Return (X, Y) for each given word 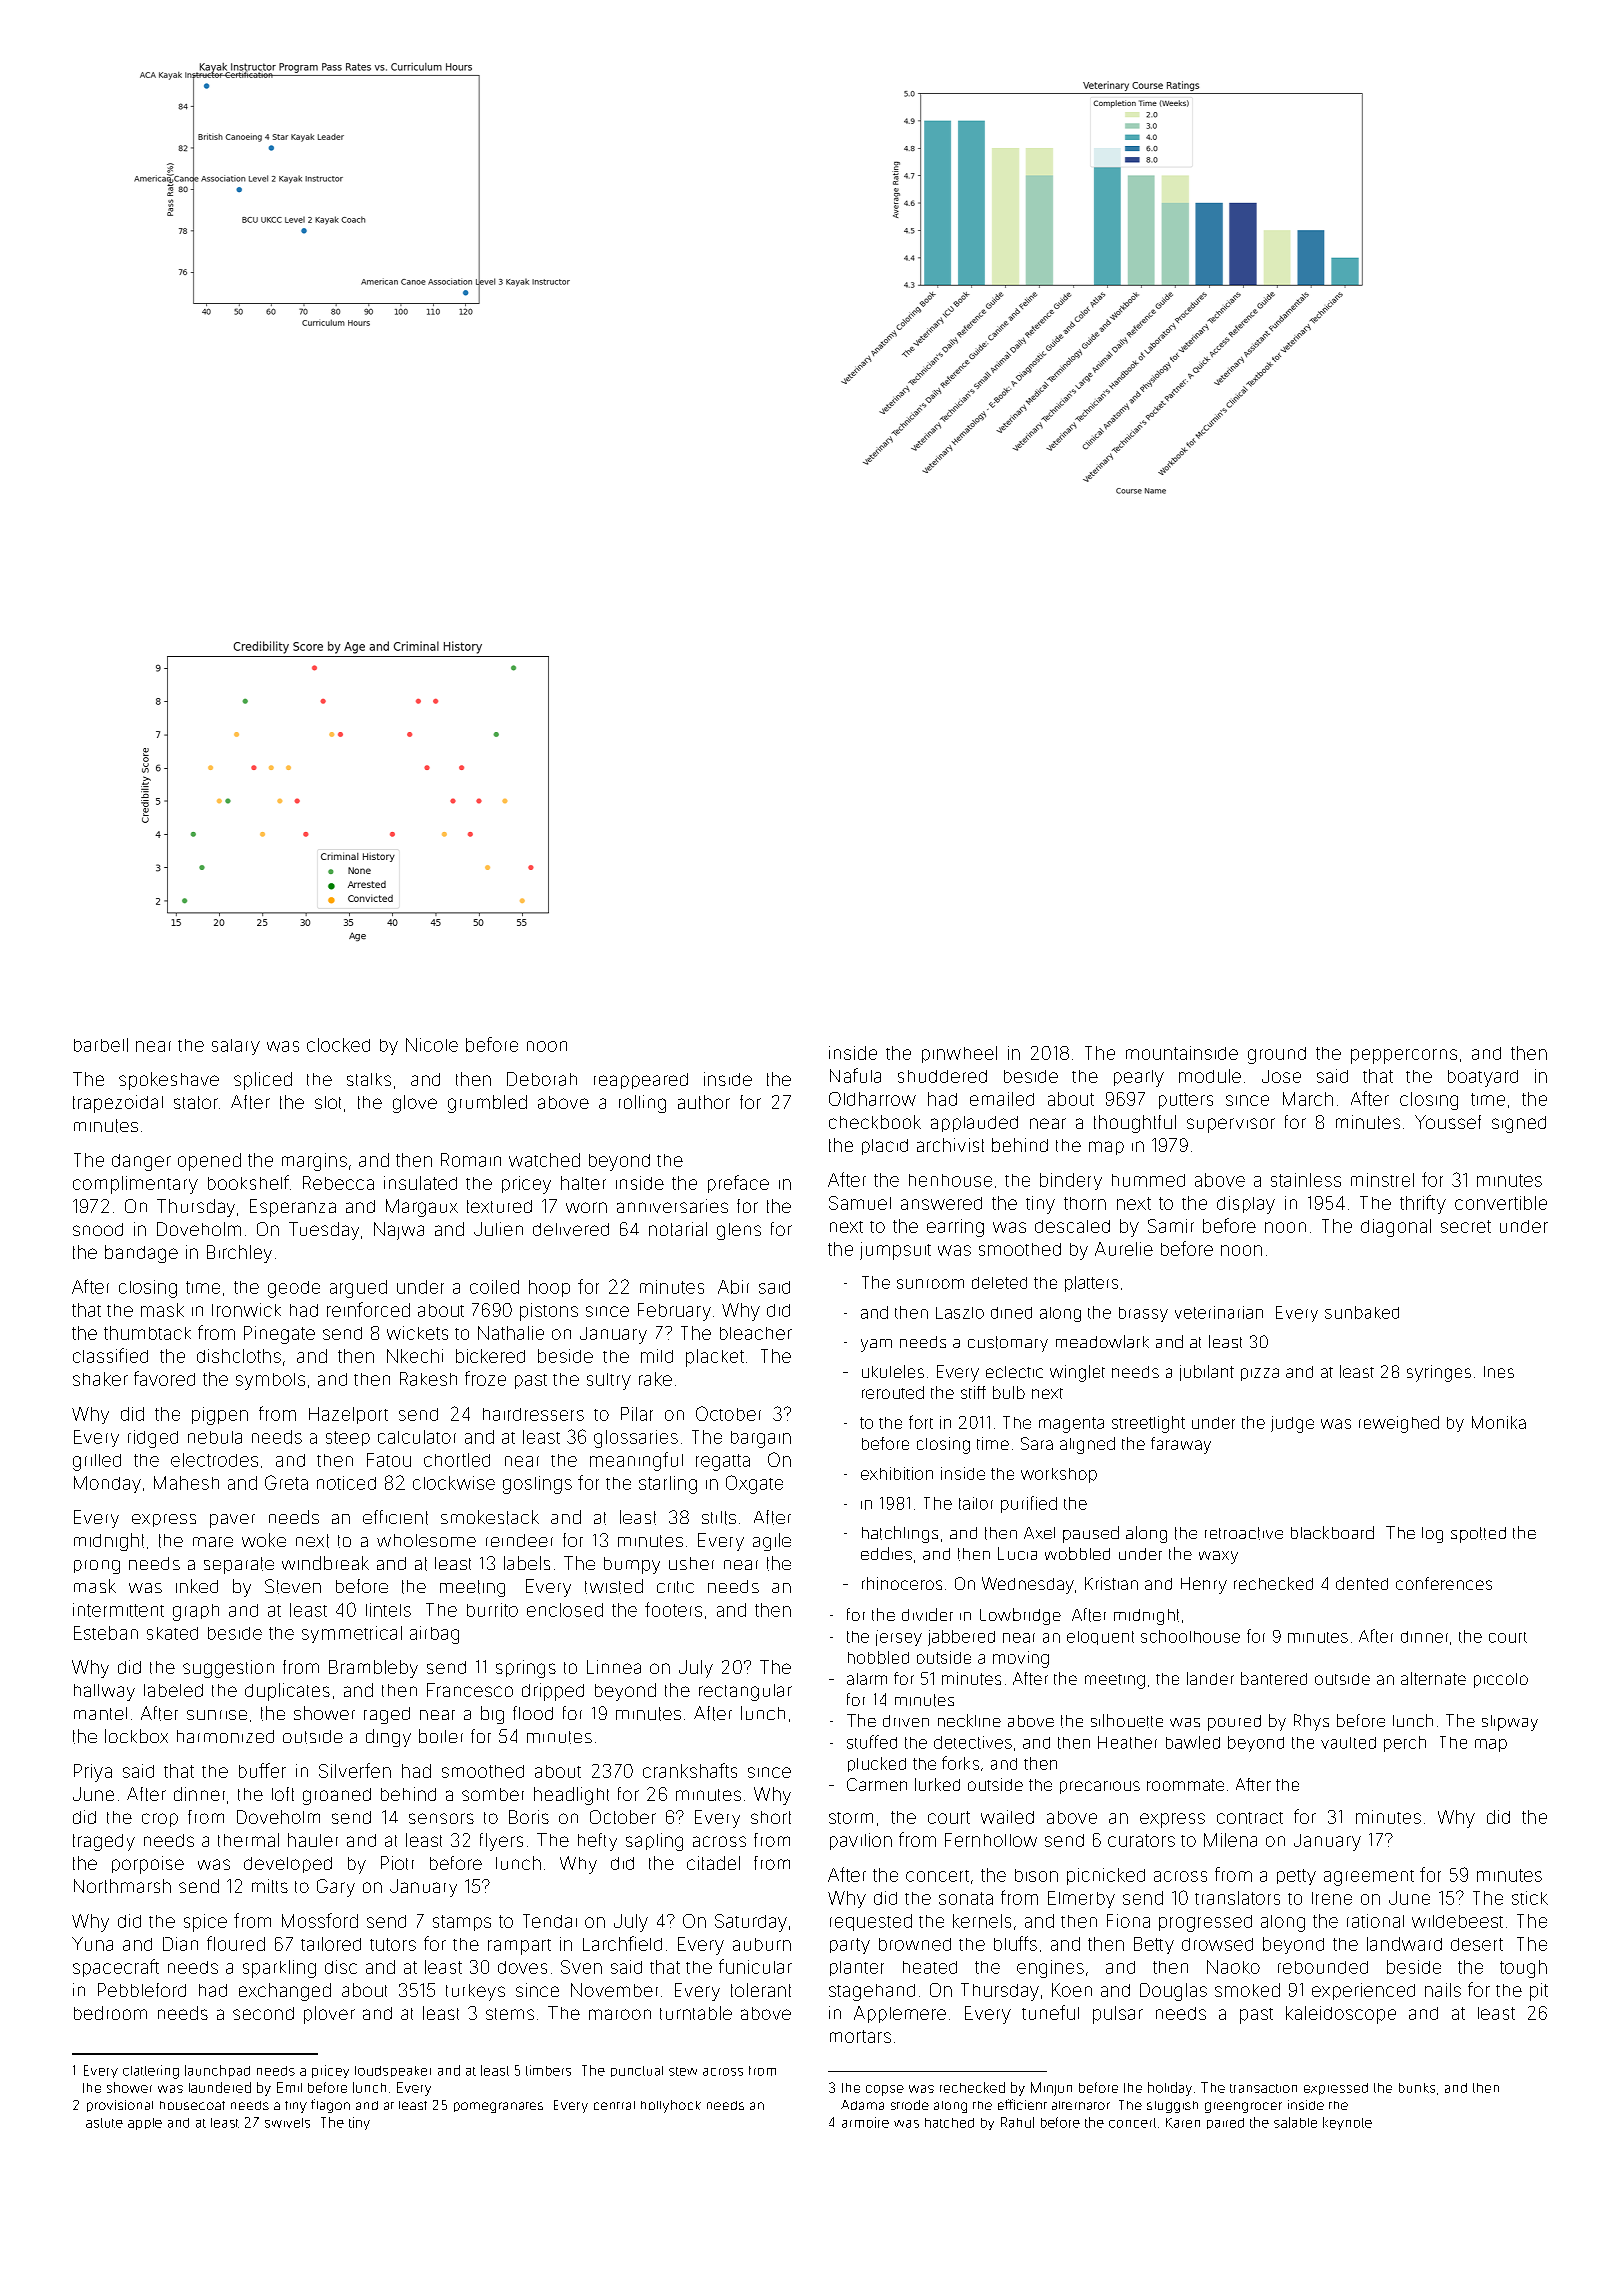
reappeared (641, 1081)
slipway (1510, 1723)
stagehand (872, 1992)
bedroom (110, 2013)
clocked (338, 1045)
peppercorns (1404, 1056)
